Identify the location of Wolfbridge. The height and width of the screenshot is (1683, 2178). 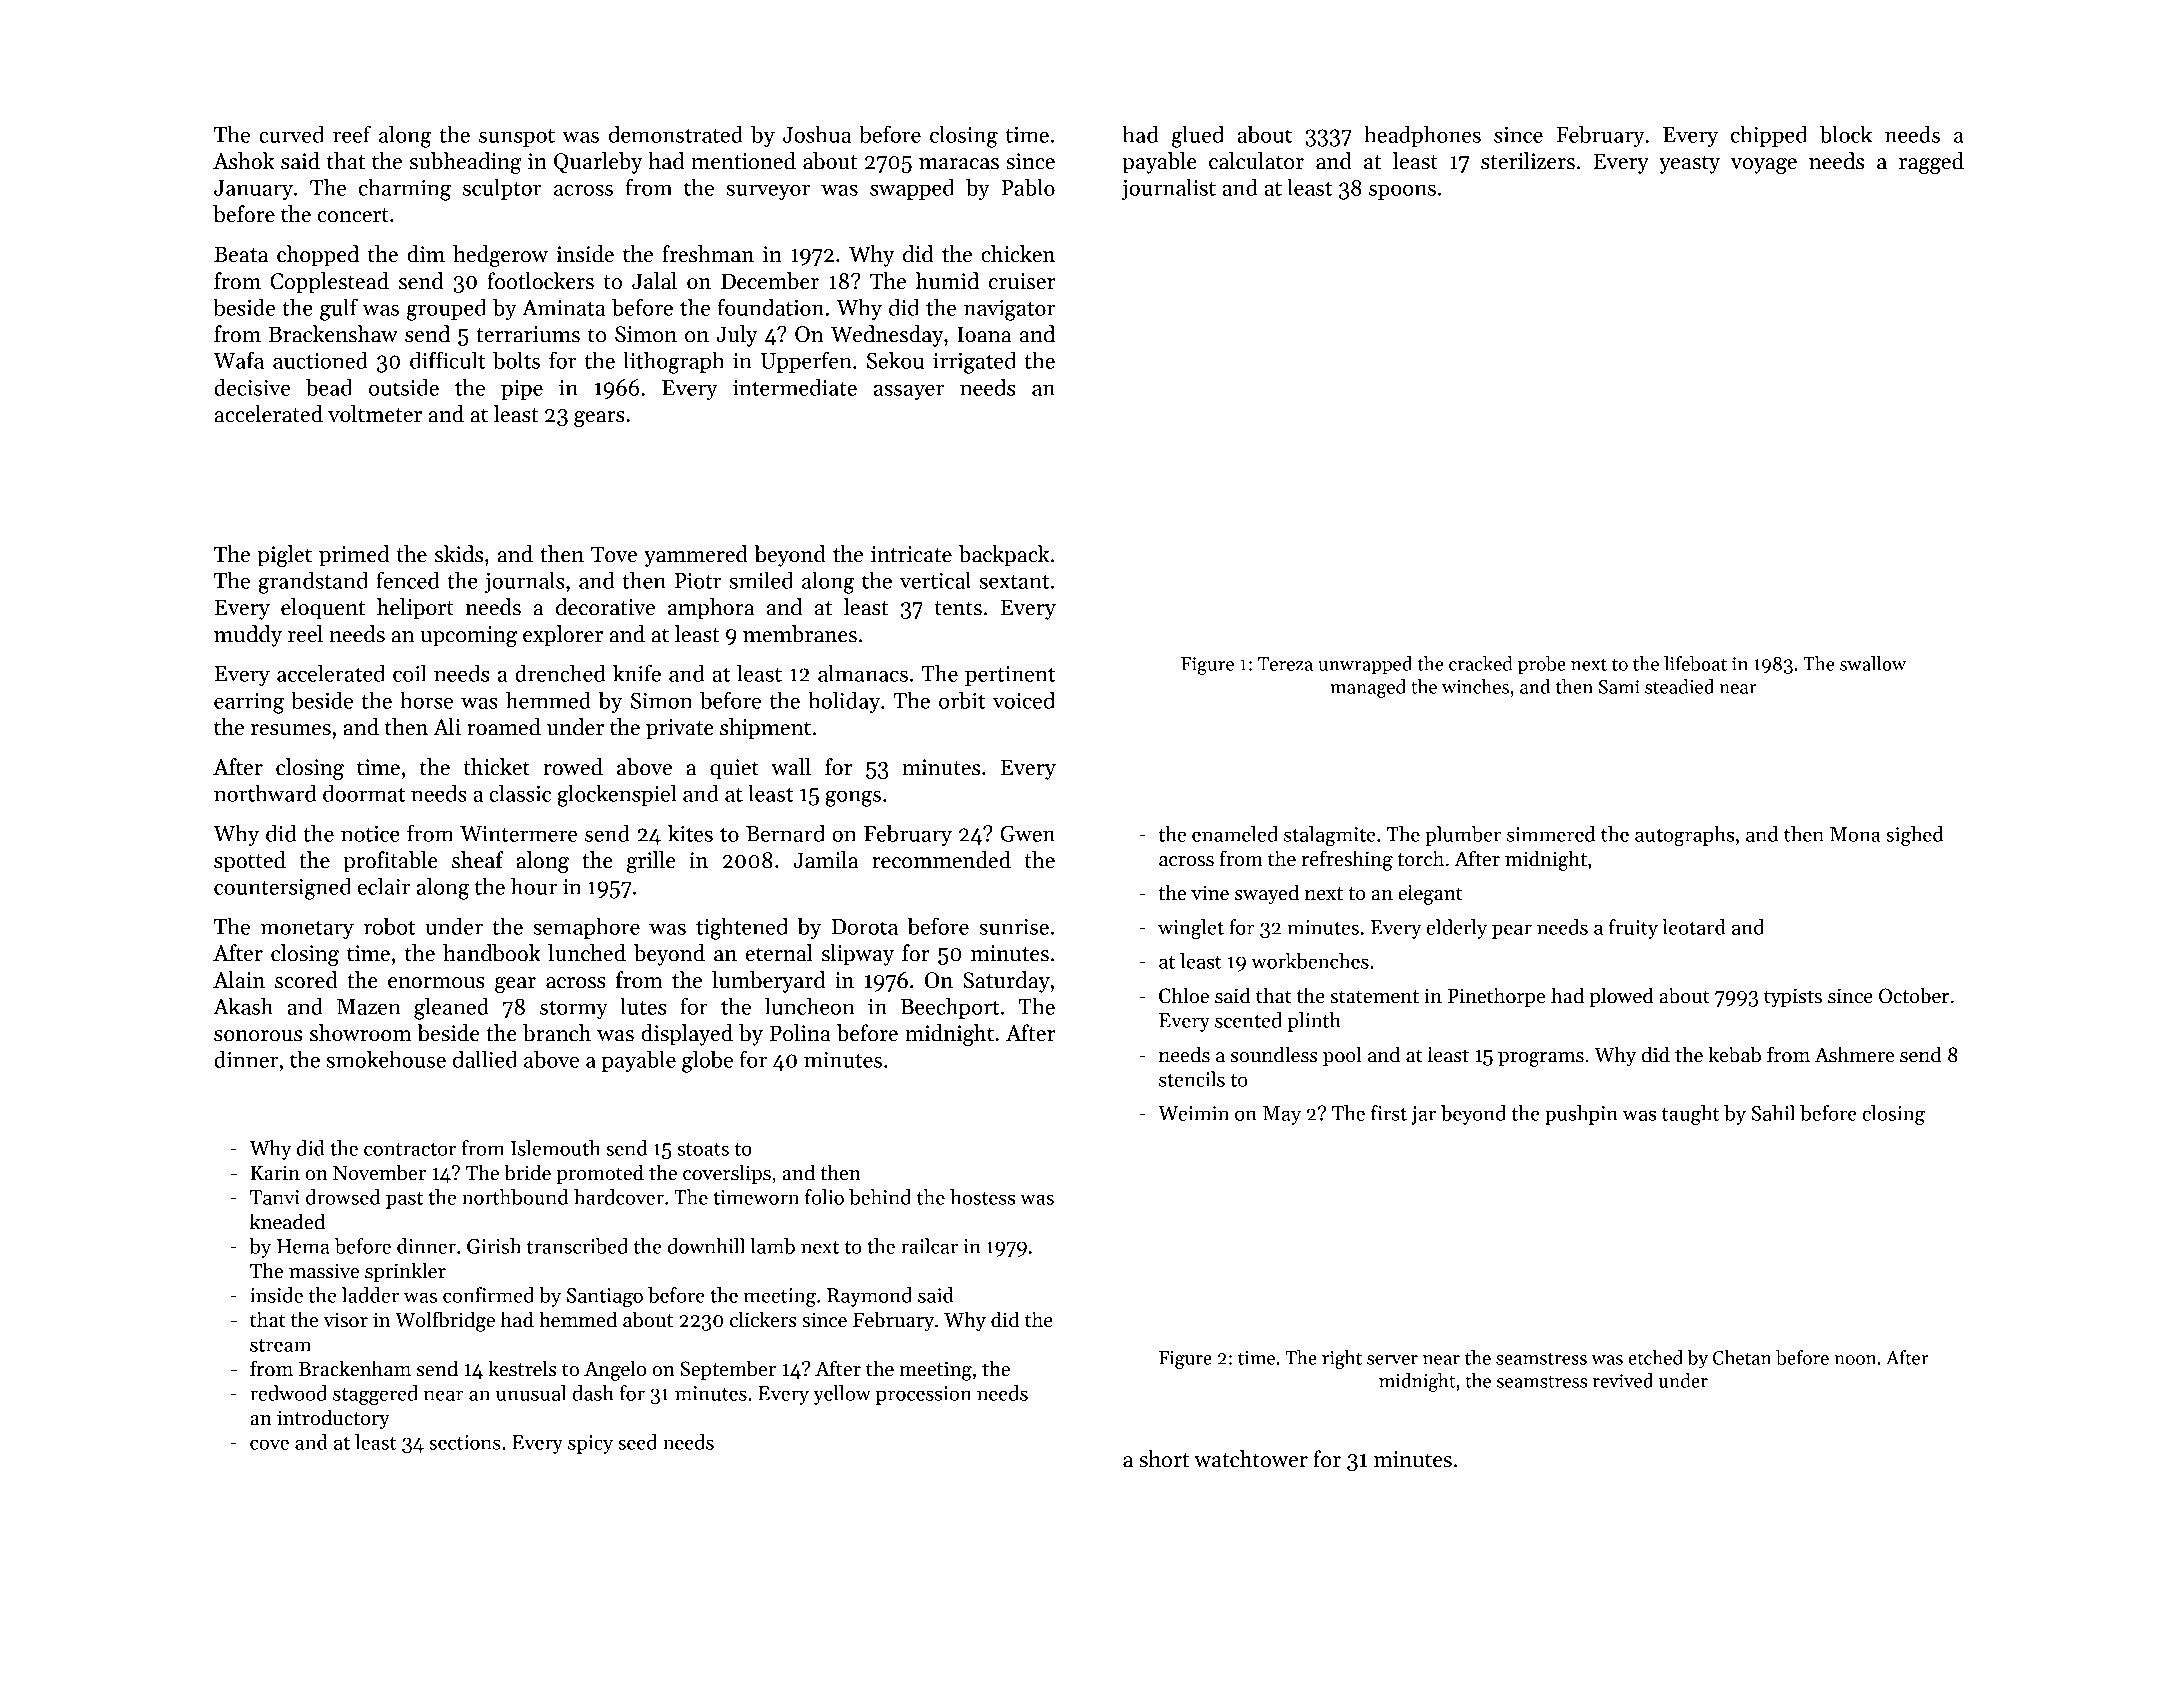
(445, 1321).
